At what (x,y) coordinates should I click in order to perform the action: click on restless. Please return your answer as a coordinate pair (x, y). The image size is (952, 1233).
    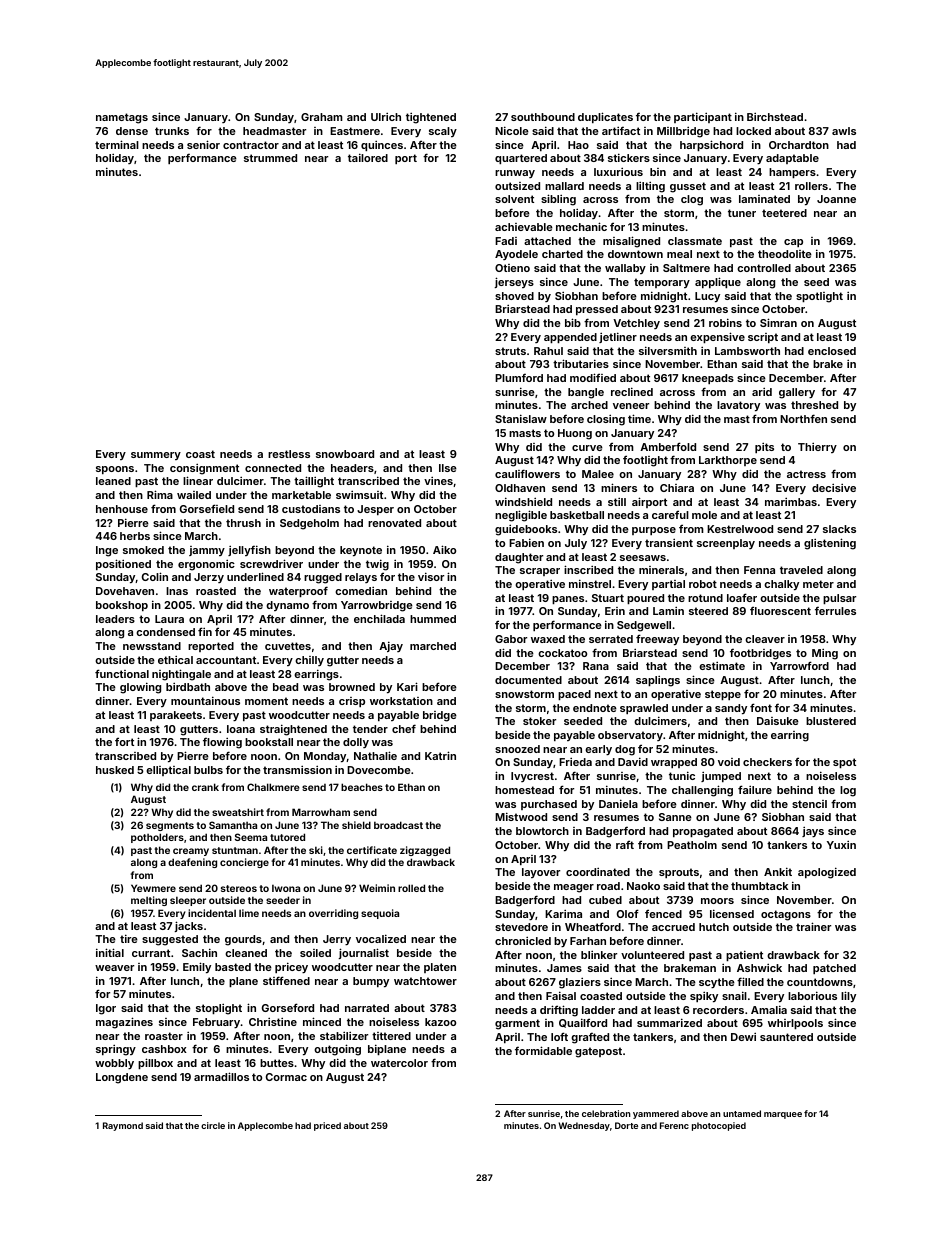
    Looking at the image, I should click on (289, 454).
